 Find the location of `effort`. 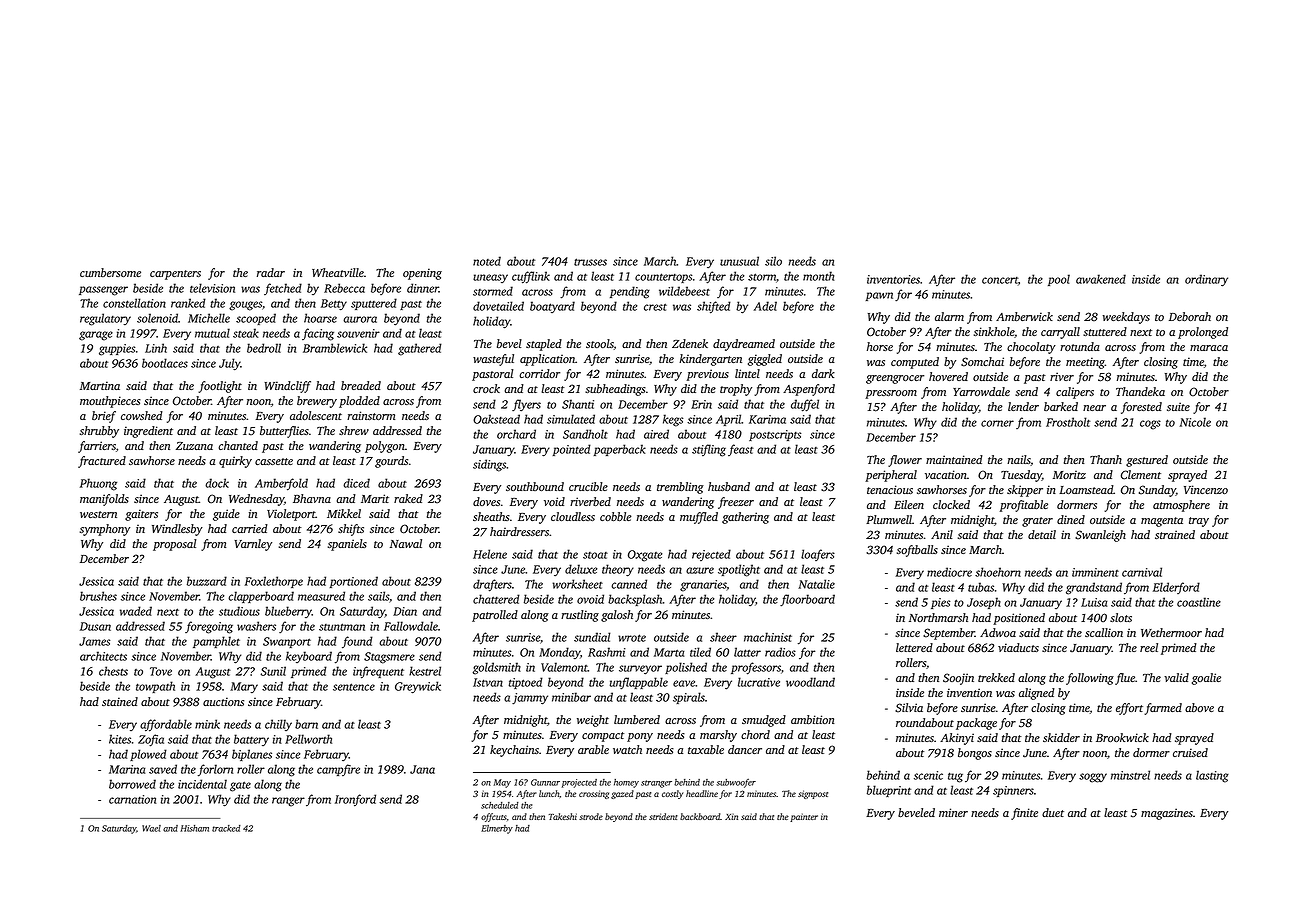

effort is located at coordinates (1129, 709).
